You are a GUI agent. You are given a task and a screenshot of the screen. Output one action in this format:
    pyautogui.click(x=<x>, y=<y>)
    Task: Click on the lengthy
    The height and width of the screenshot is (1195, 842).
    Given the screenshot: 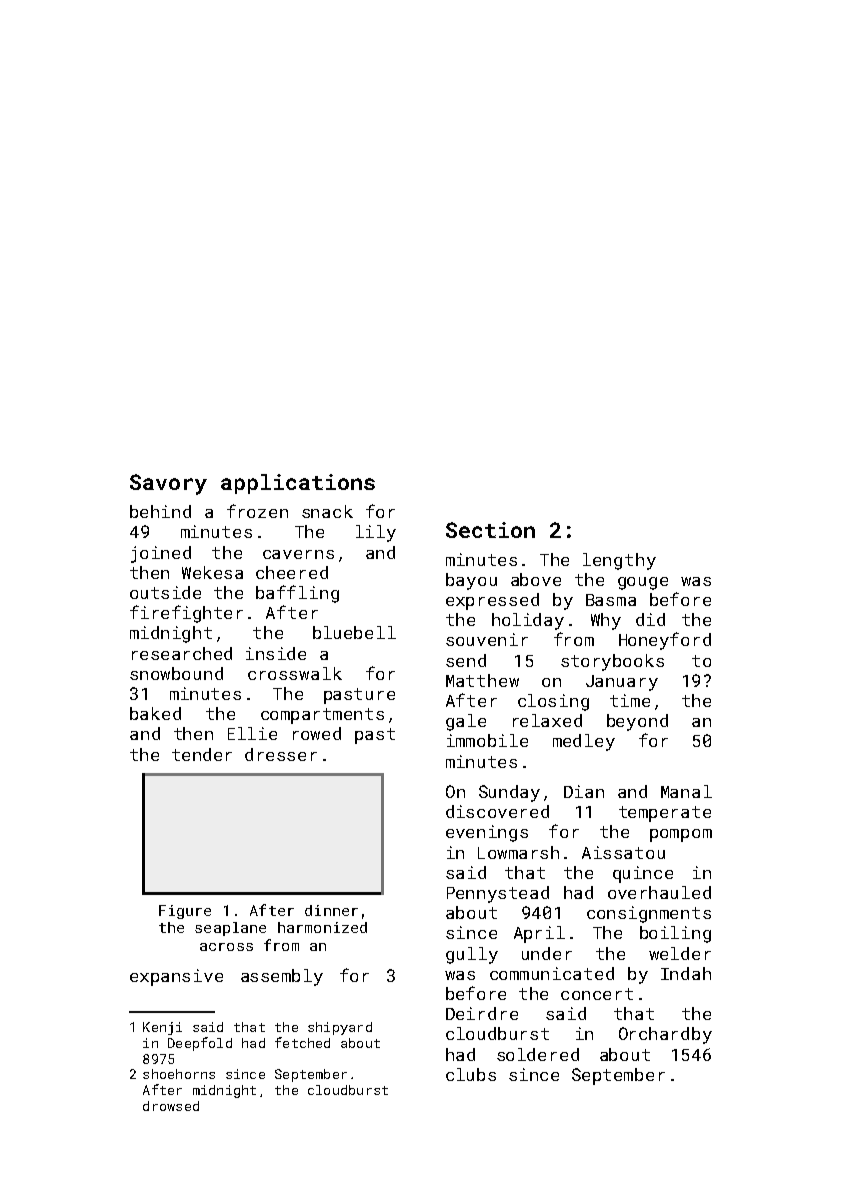 What is the action you would take?
    pyautogui.click(x=619, y=561)
